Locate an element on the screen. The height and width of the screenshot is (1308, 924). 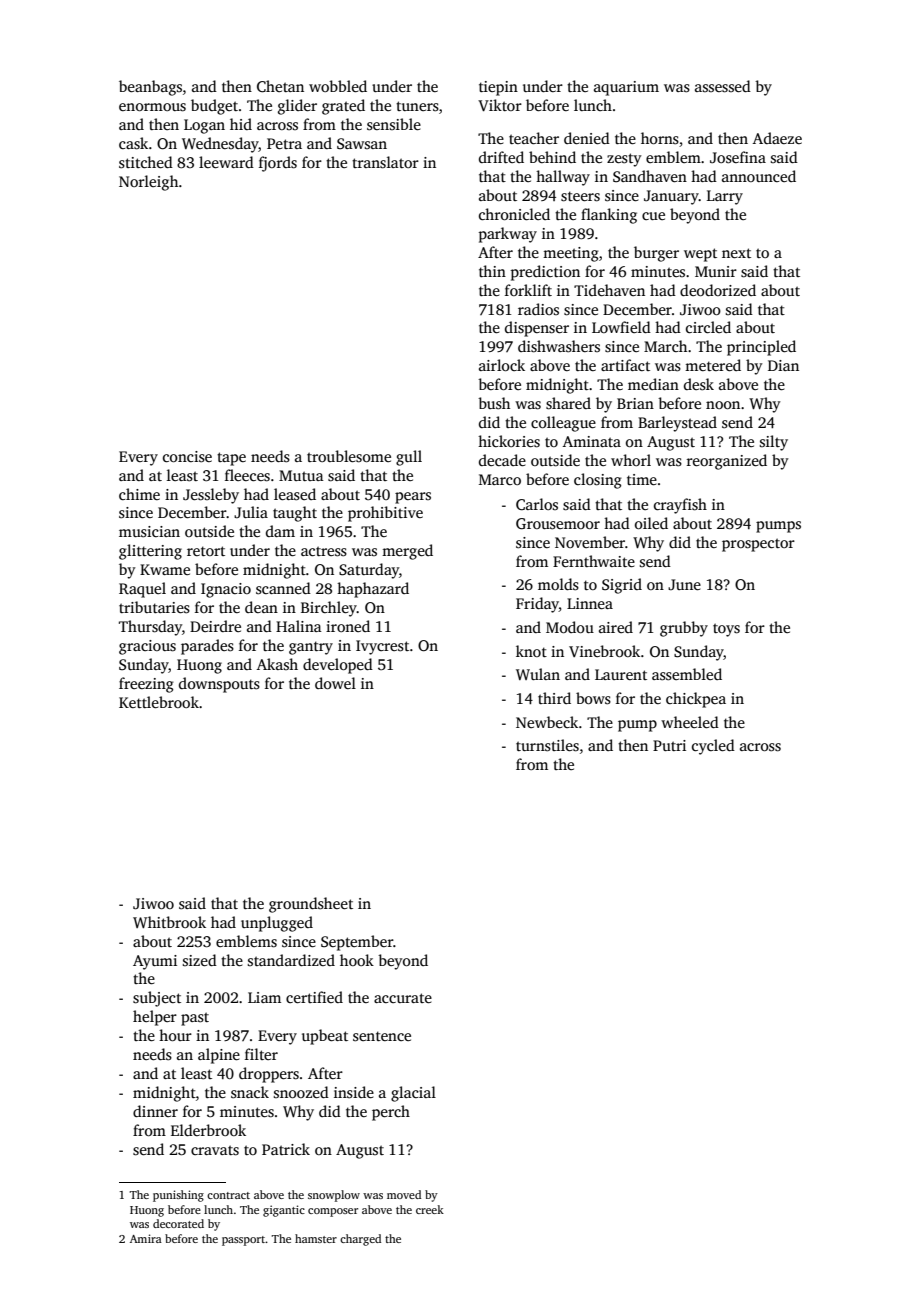
perch is located at coordinates (391, 1113).
